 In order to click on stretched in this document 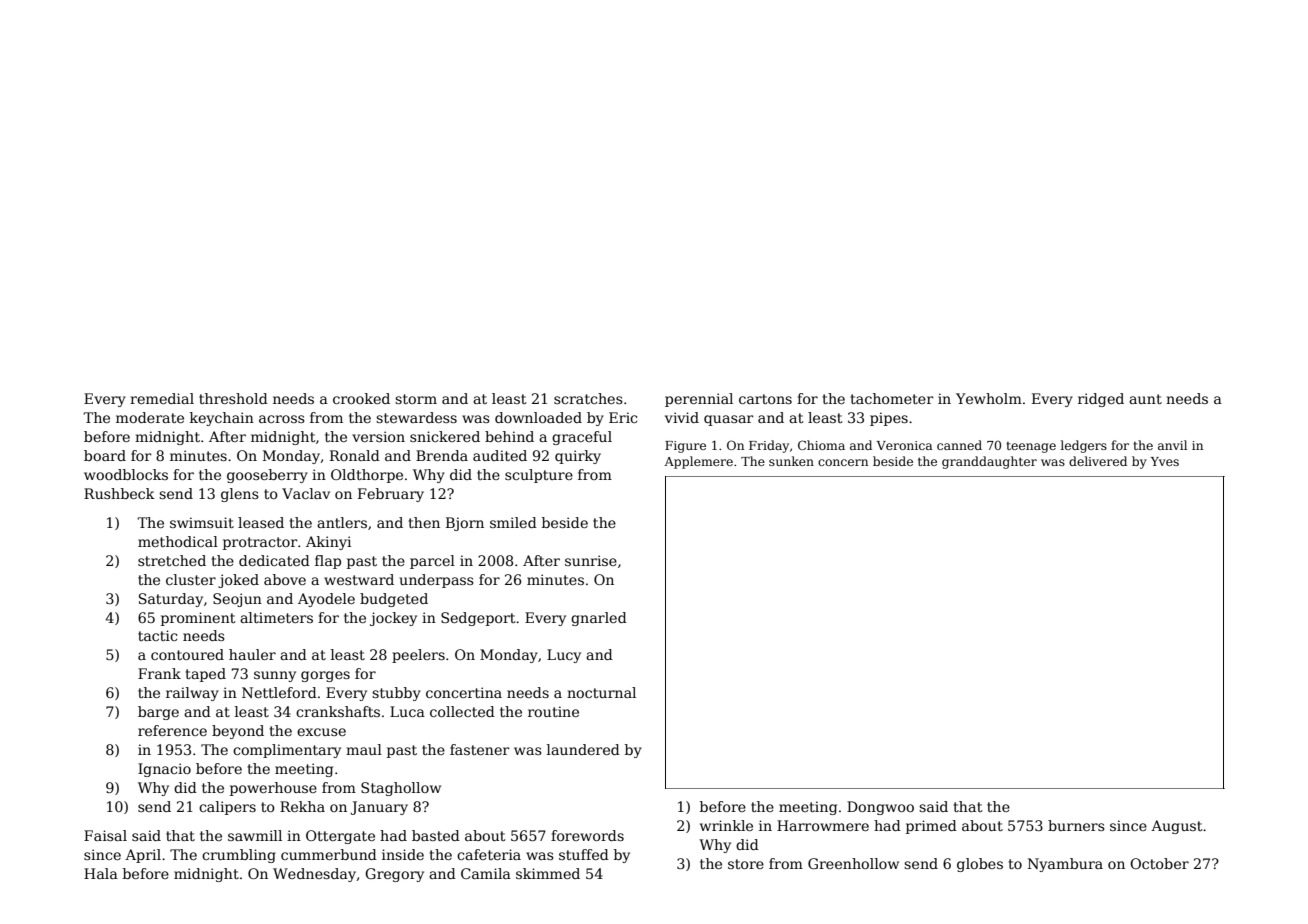, I will do `click(172, 560)`.
